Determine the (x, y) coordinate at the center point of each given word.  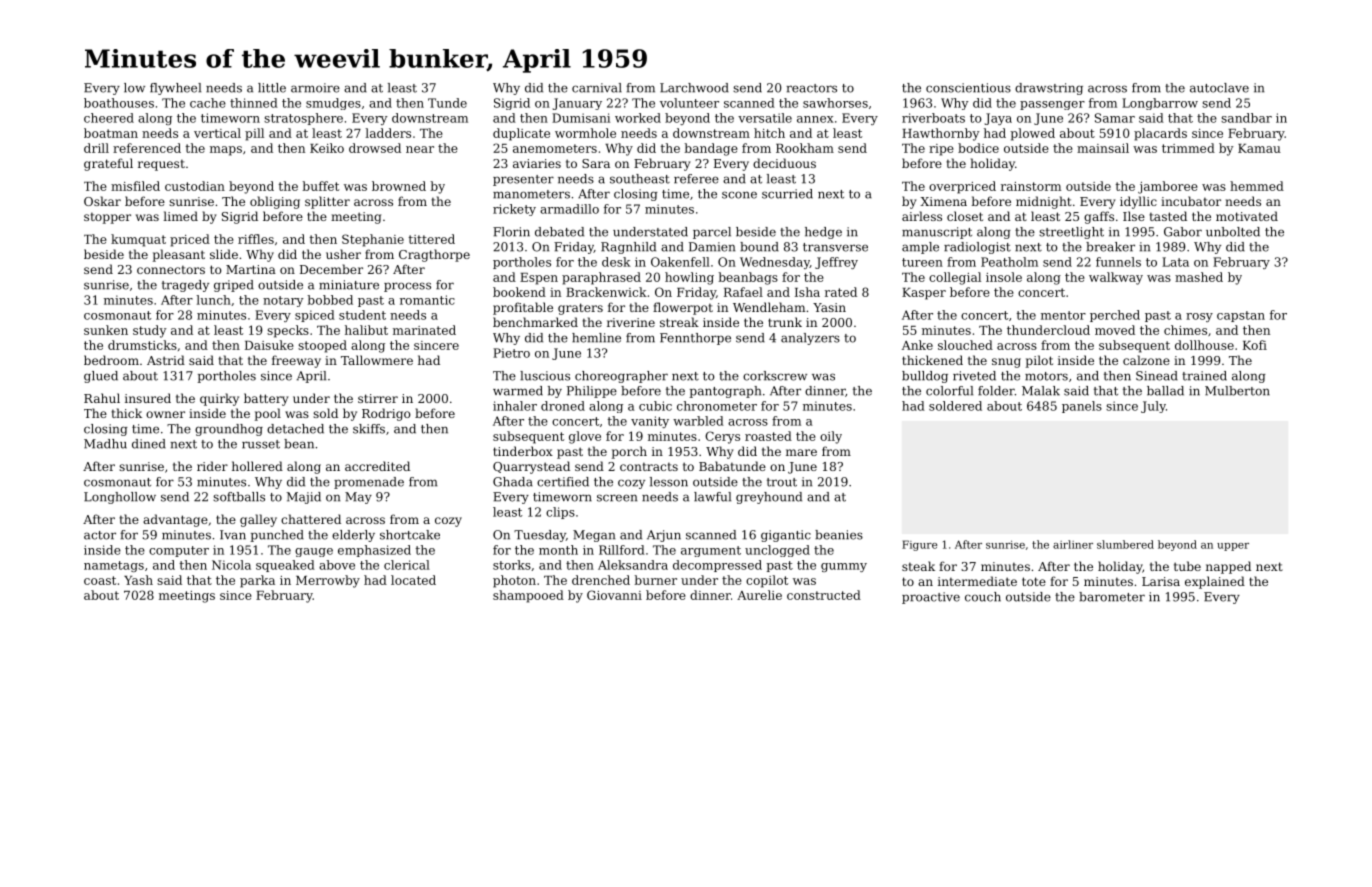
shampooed (528, 596)
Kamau (1259, 148)
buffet (320, 186)
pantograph (725, 392)
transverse (835, 247)
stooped (322, 346)
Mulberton (1237, 391)
